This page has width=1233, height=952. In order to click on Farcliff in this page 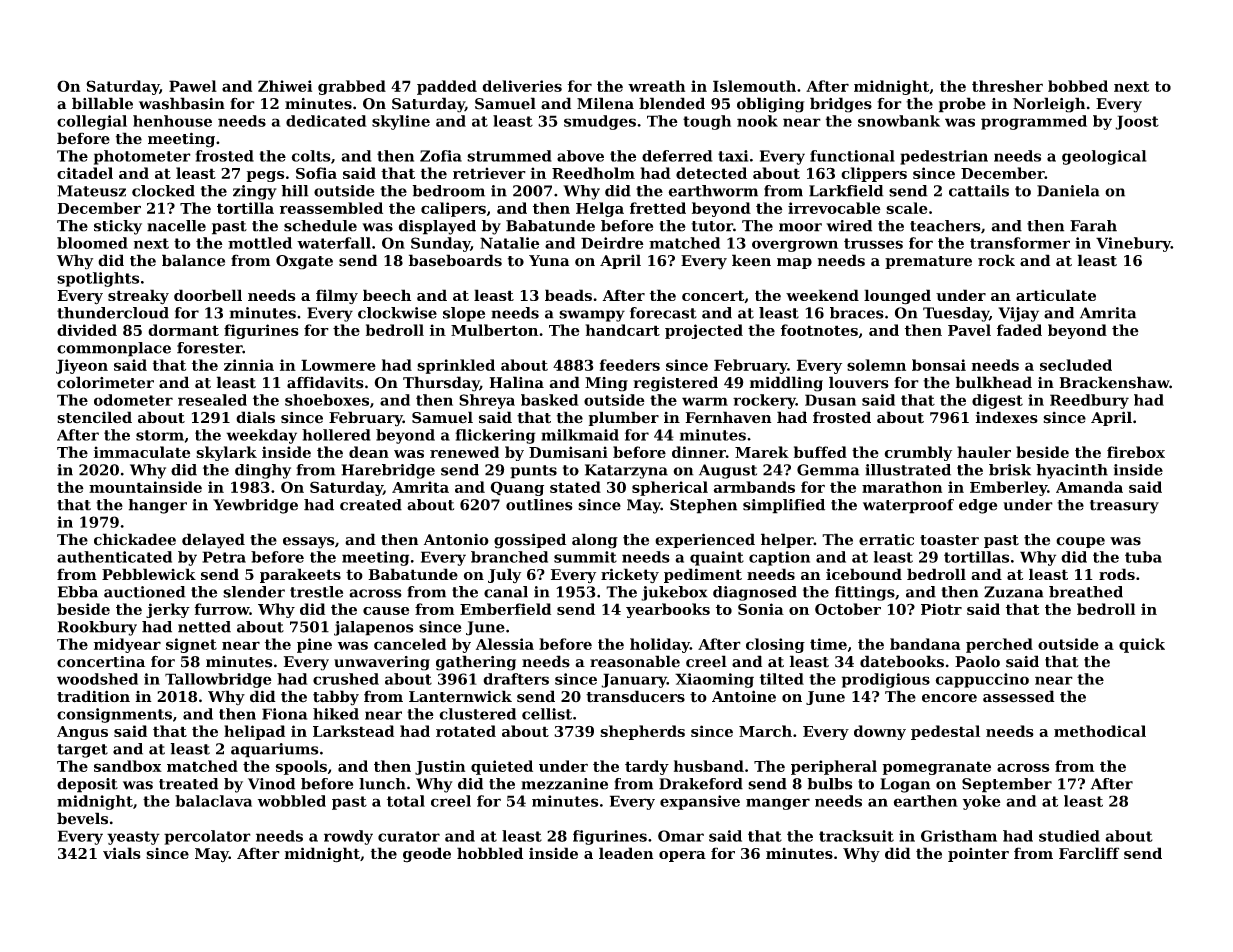, I will do `click(1089, 853)`.
